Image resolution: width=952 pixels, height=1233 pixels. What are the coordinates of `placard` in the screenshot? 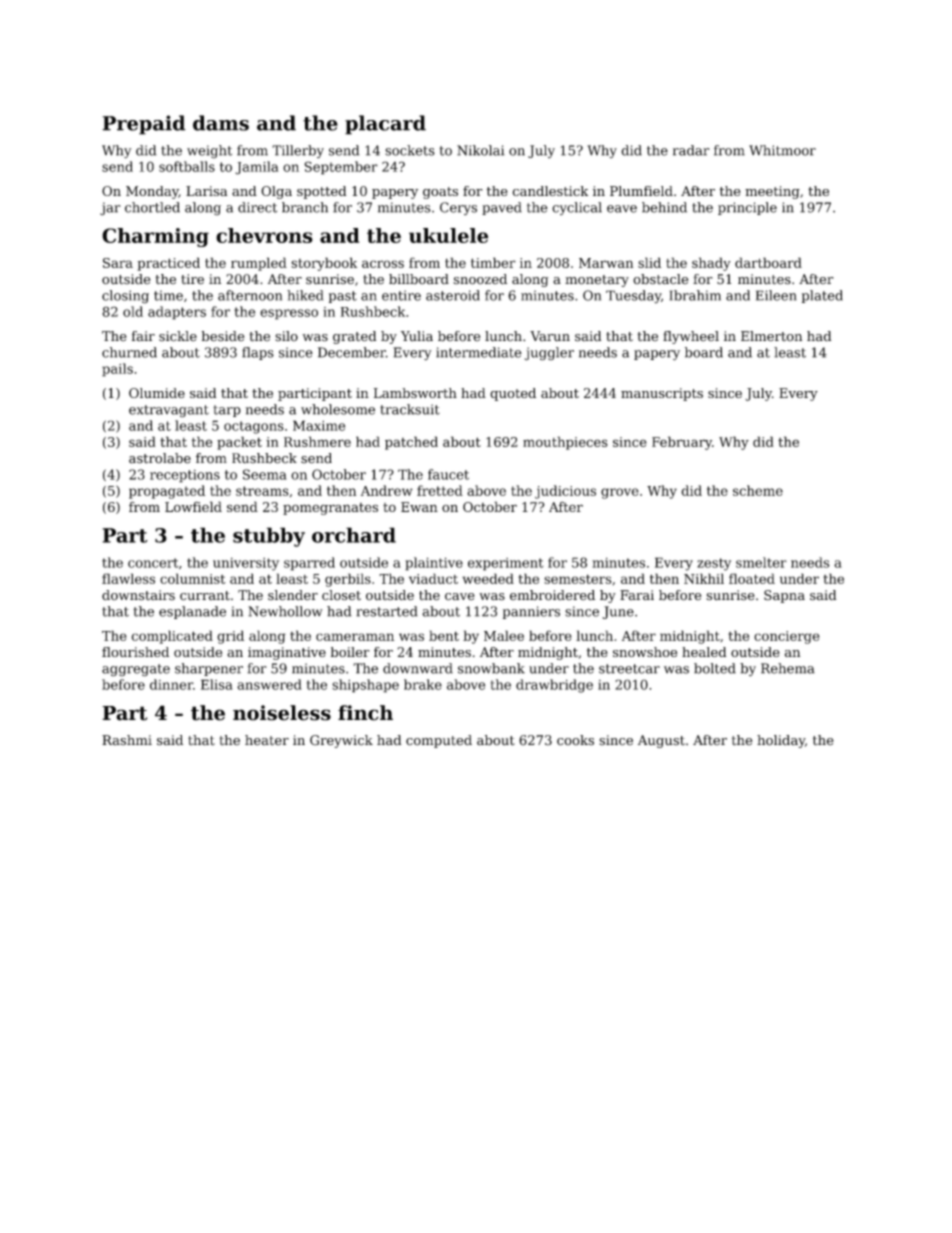 It's located at (385, 125).
